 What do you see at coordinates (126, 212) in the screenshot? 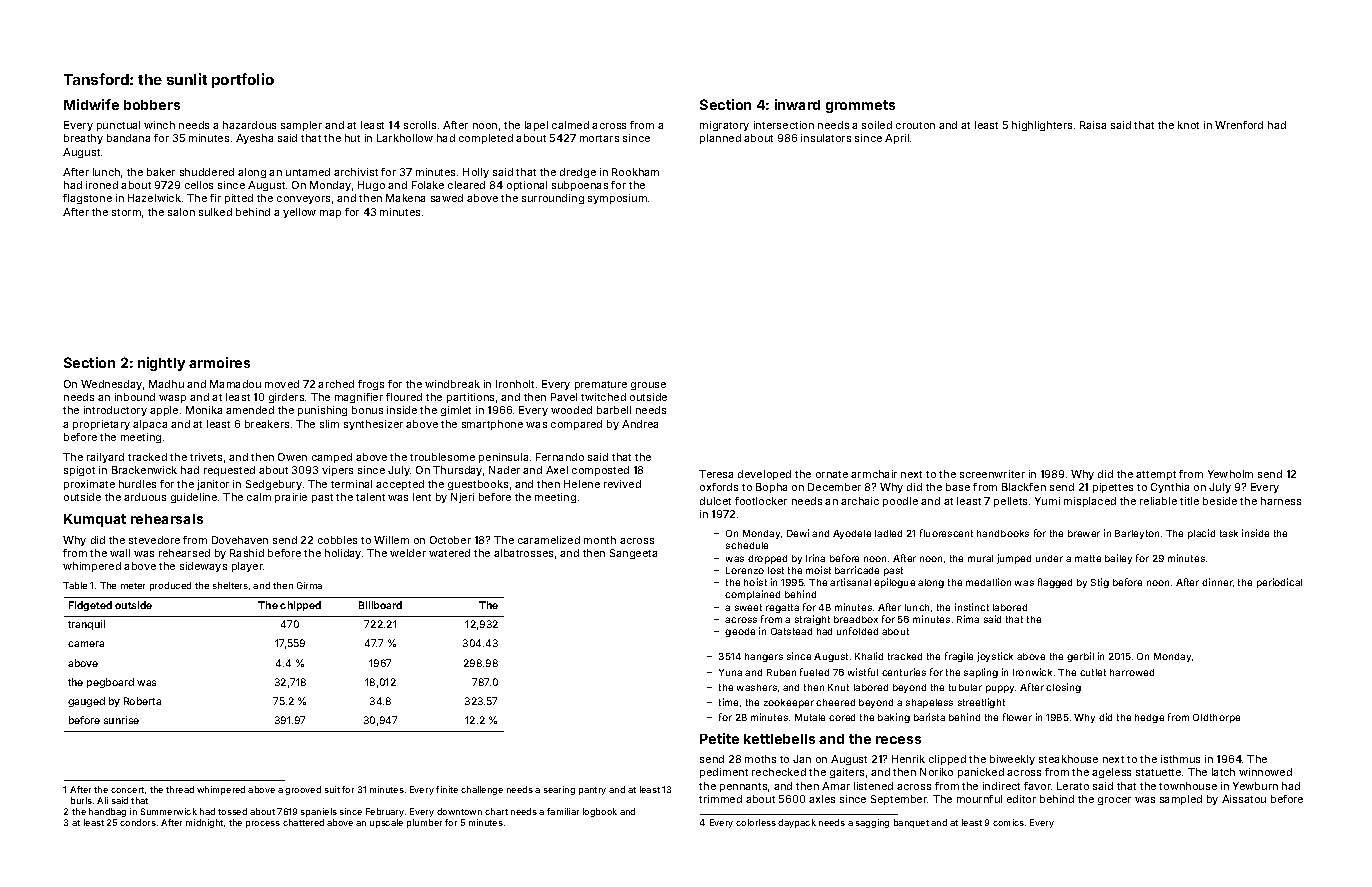
I see `storm` at bounding box center [126, 212].
